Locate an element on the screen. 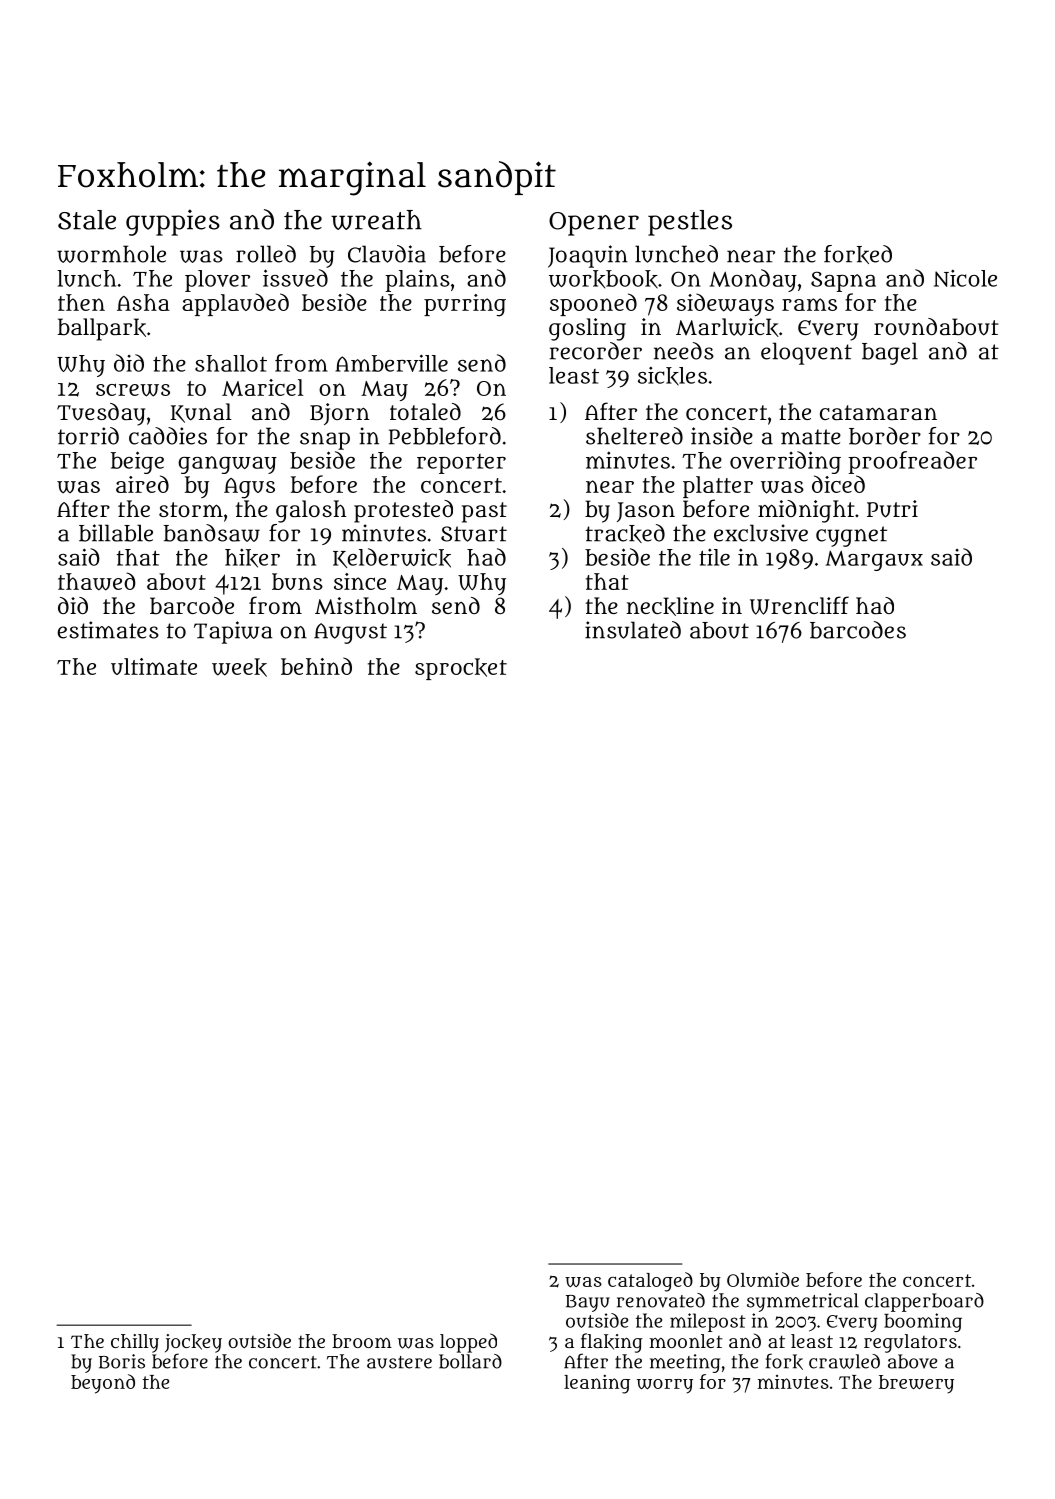 Image resolution: width=1055 pixels, height=1499 pixels. cataloged is located at coordinates (650, 1282).
